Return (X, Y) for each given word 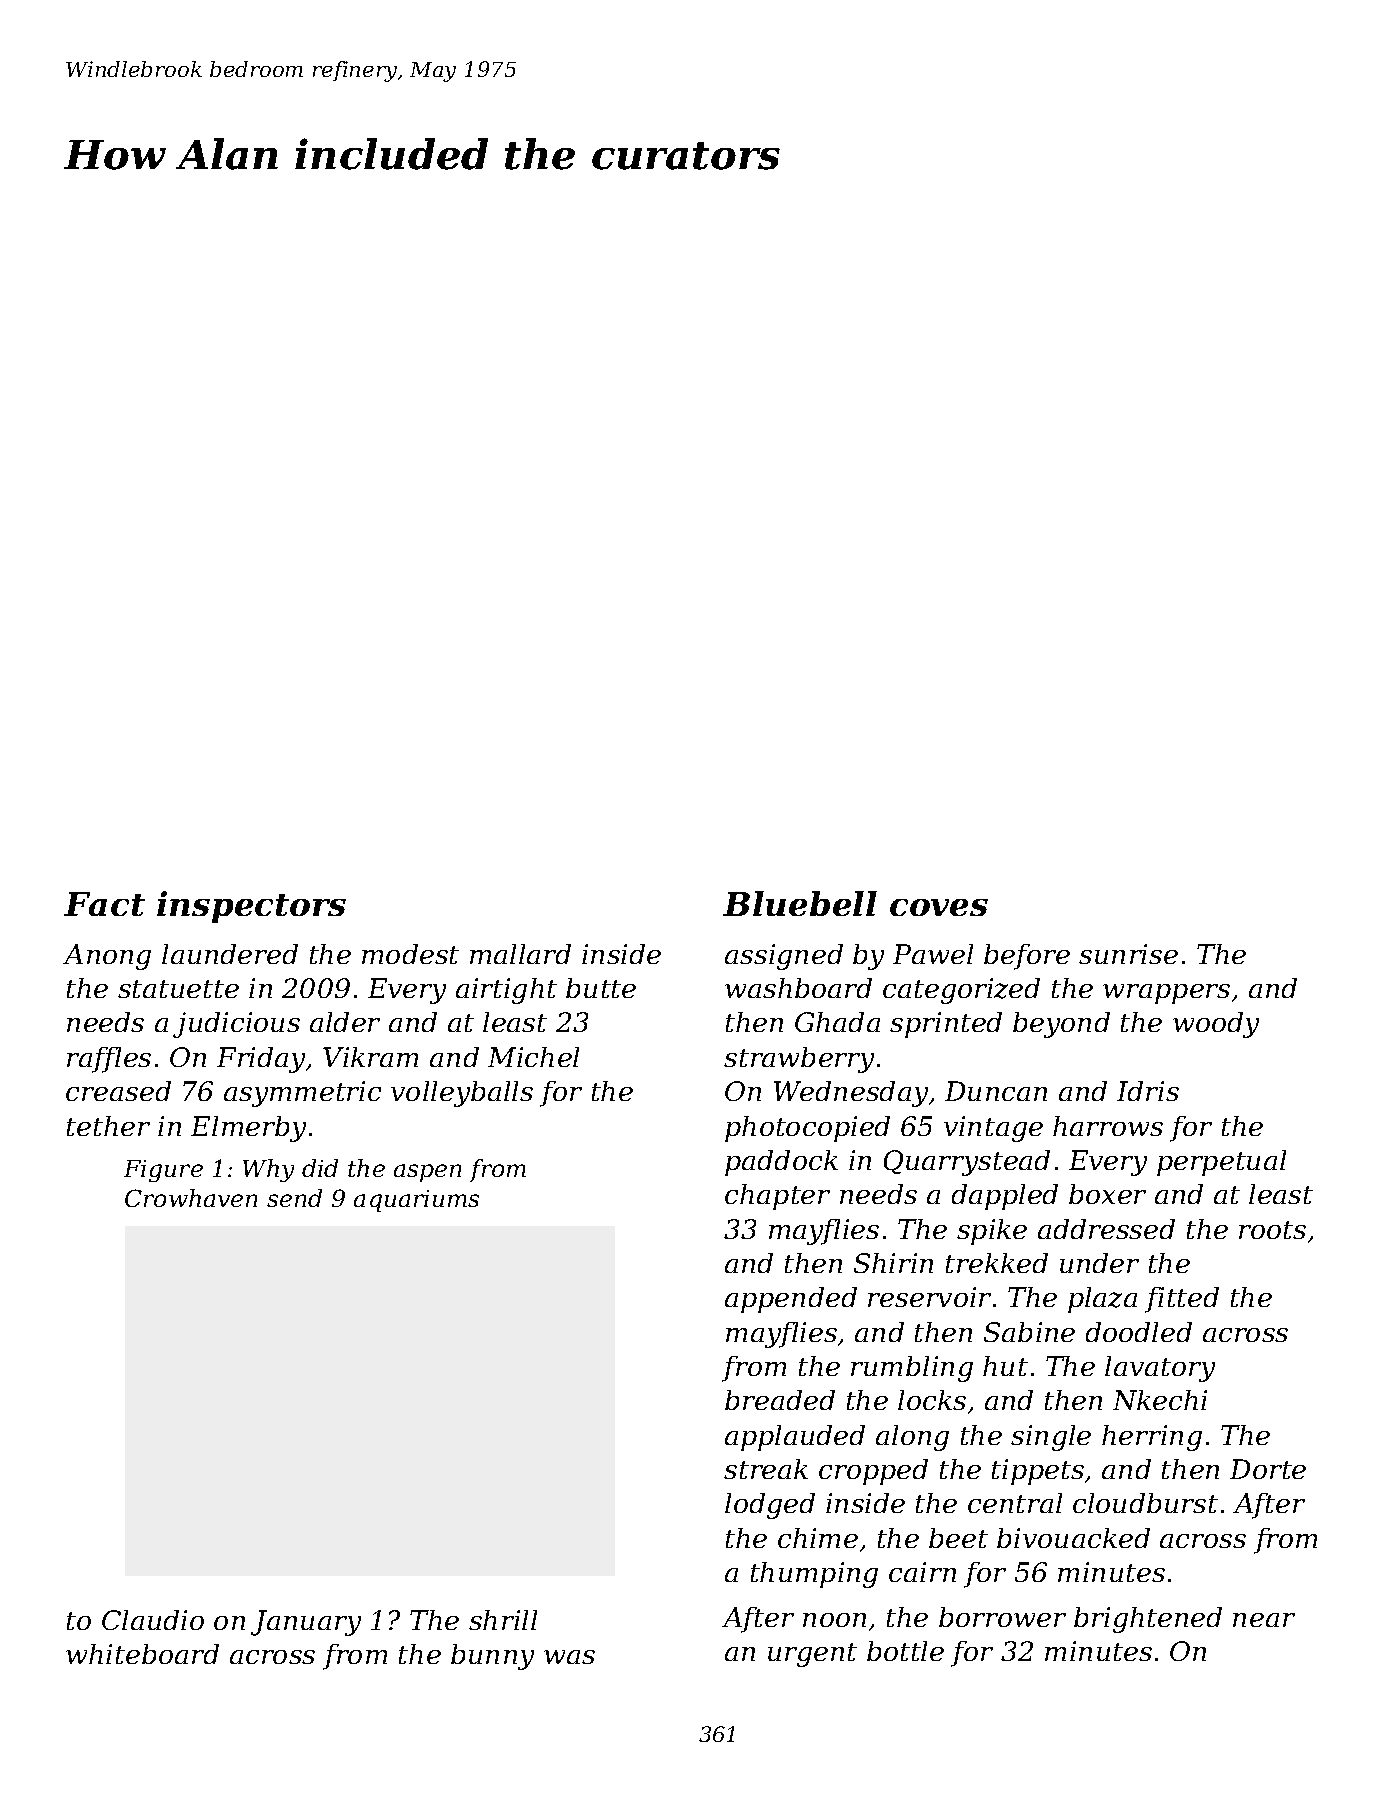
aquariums (416, 1201)
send (294, 1198)
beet (958, 1538)
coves (939, 907)
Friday (261, 1060)
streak (766, 1469)
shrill (503, 1620)
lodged (770, 1506)
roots (1272, 1230)
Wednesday (851, 1094)
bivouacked (1073, 1538)
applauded (795, 1438)
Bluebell (800, 903)
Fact (104, 904)
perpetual (1221, 1163)
